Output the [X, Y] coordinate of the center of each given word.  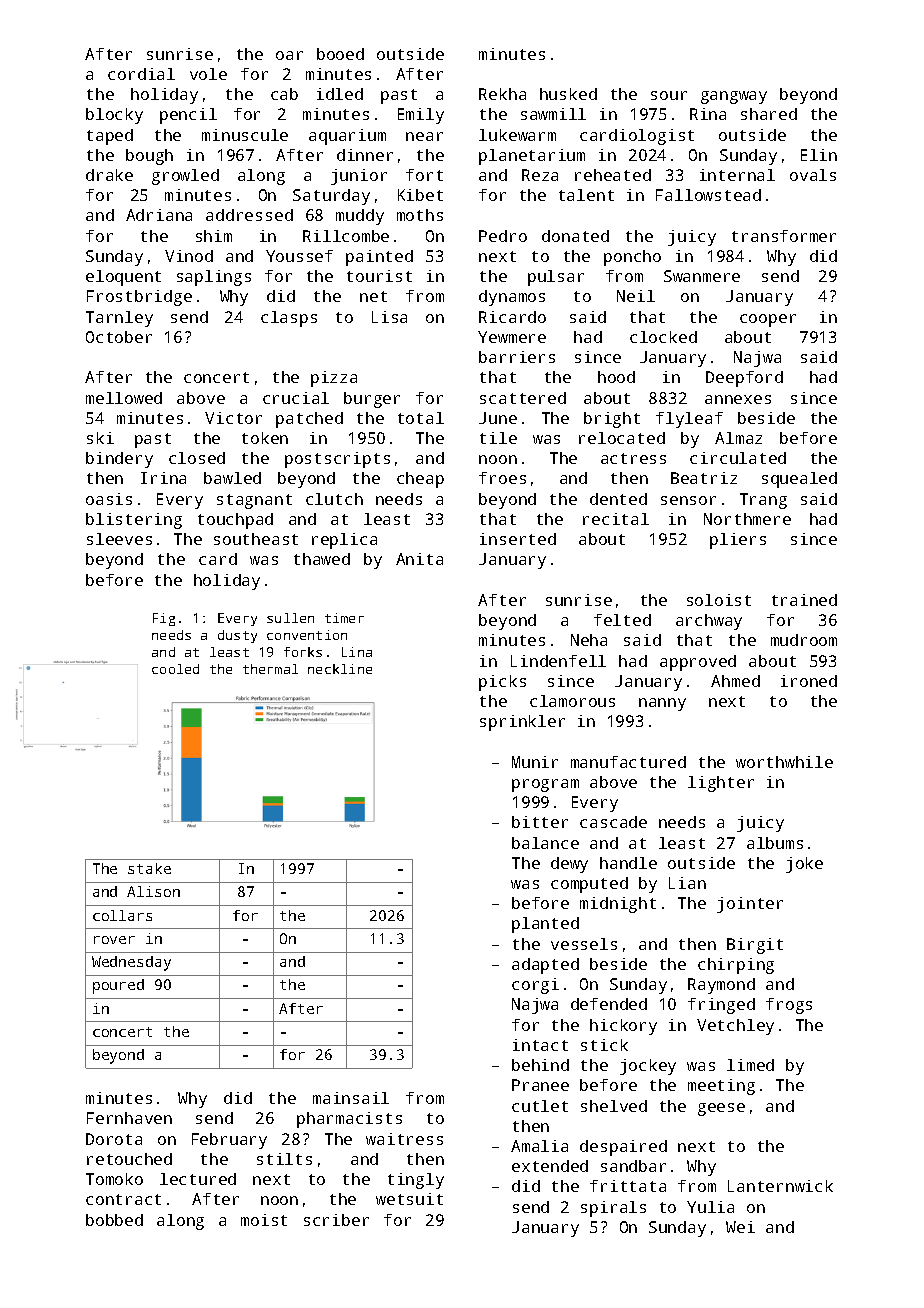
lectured [198, 1179]
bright [612, 420]
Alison [153, 891]
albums [775, 843]
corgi [535, 986]
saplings [214, 278]
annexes [738, 399]
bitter [540, 822]
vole [208, 74]
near [424, 136]
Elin [819, 155]
